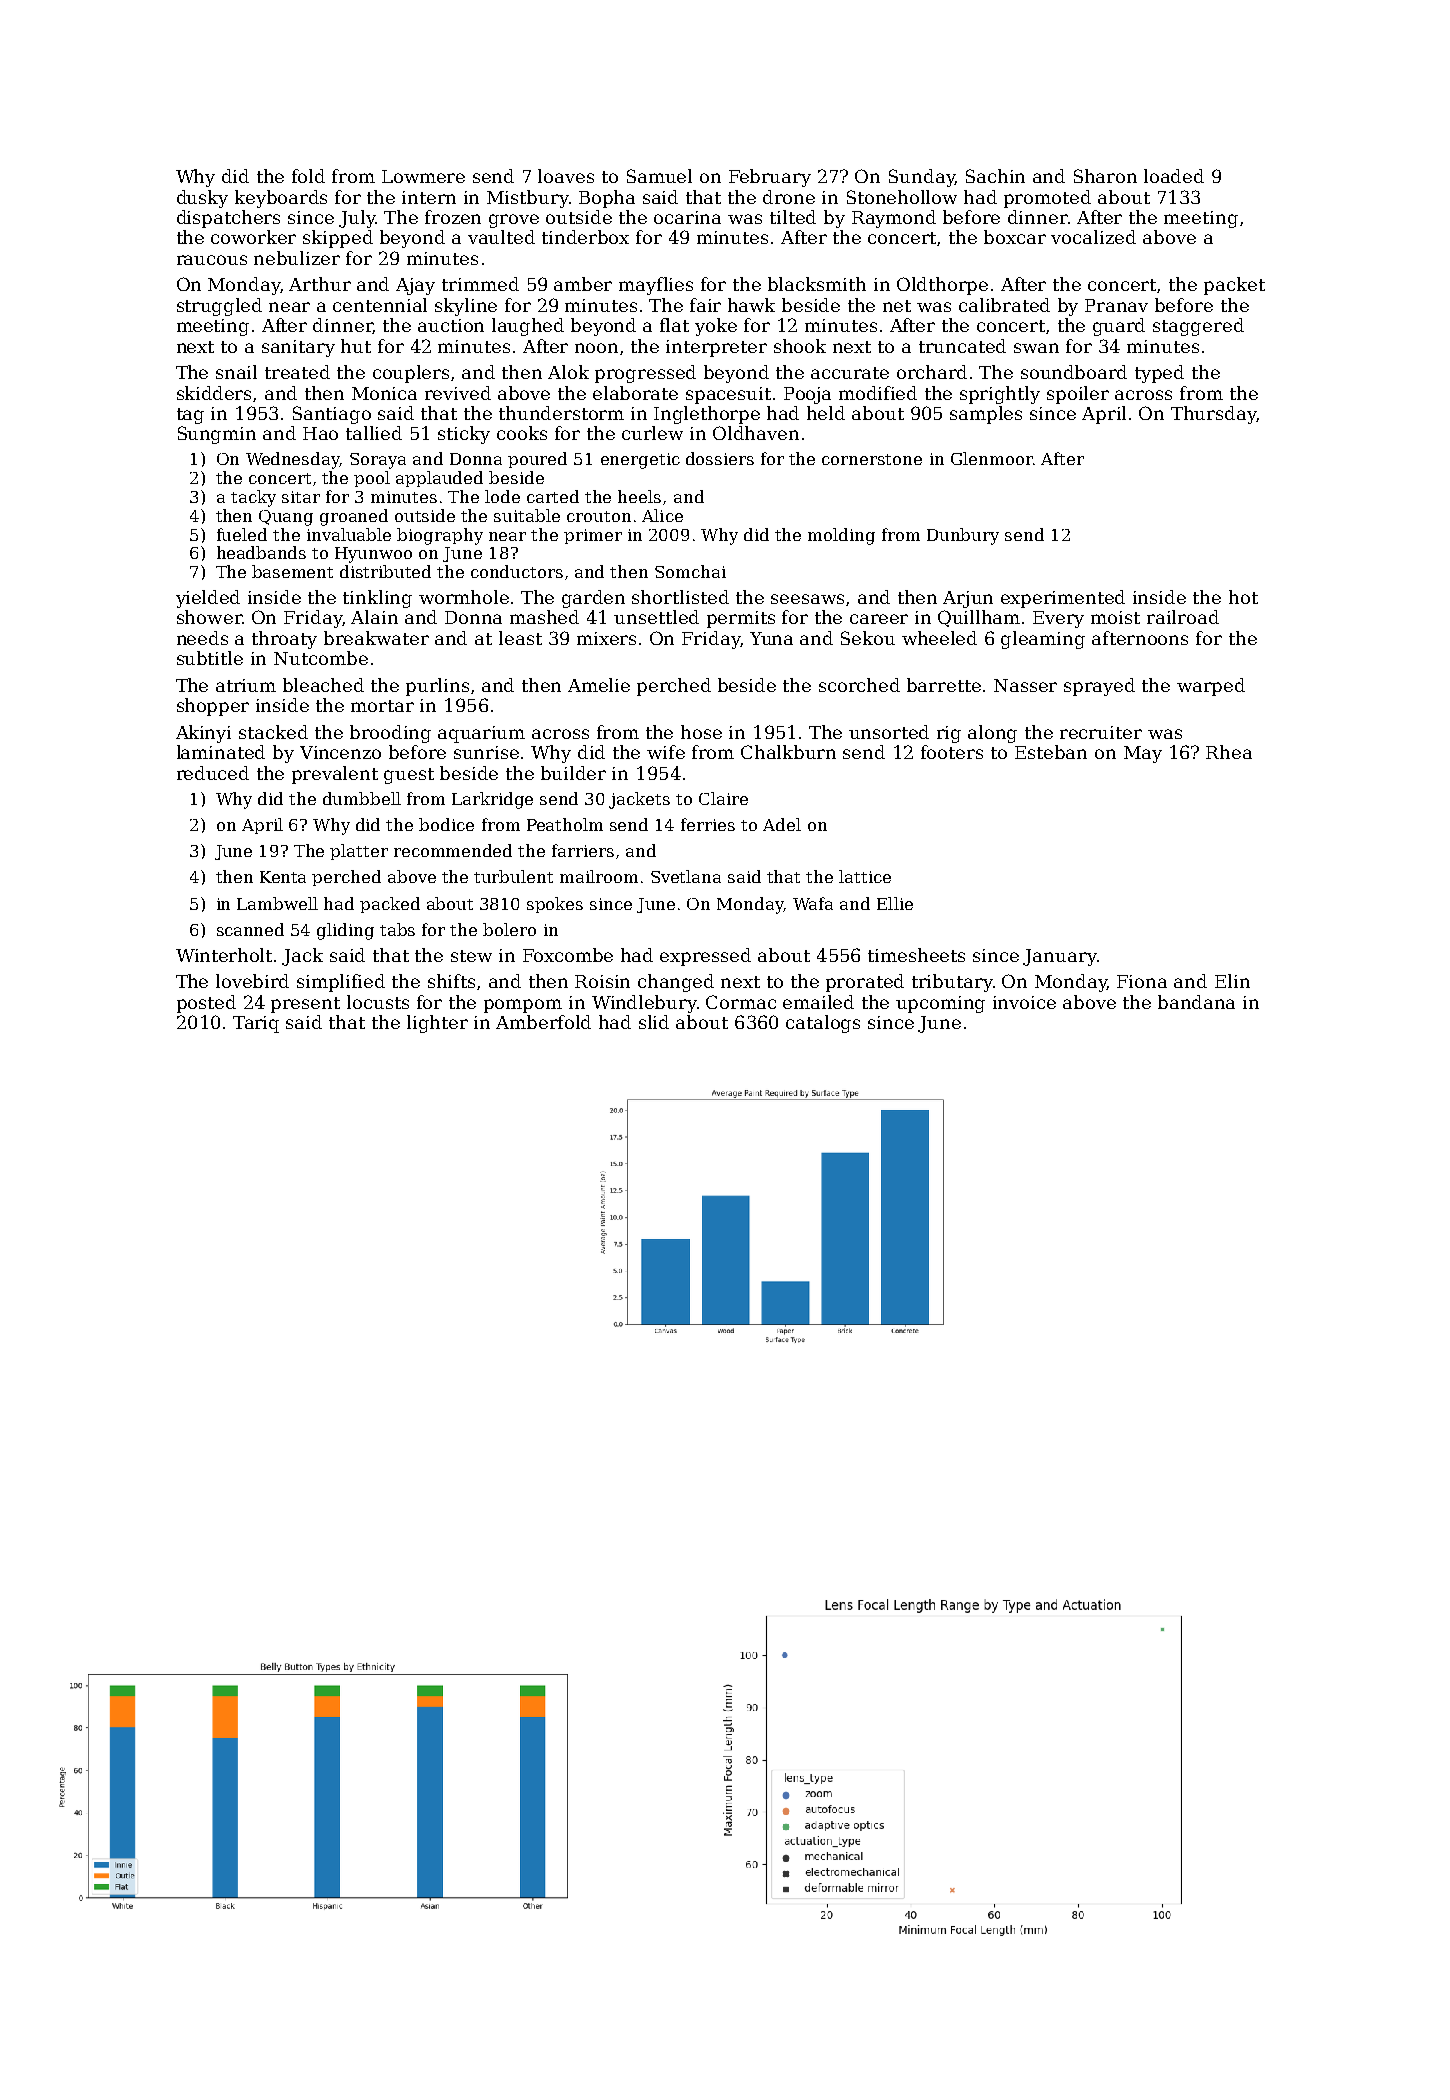  What do you see at coordinates (212, 260) in the screenshot?
I see `raucous` at bounding box center [212, 260].
